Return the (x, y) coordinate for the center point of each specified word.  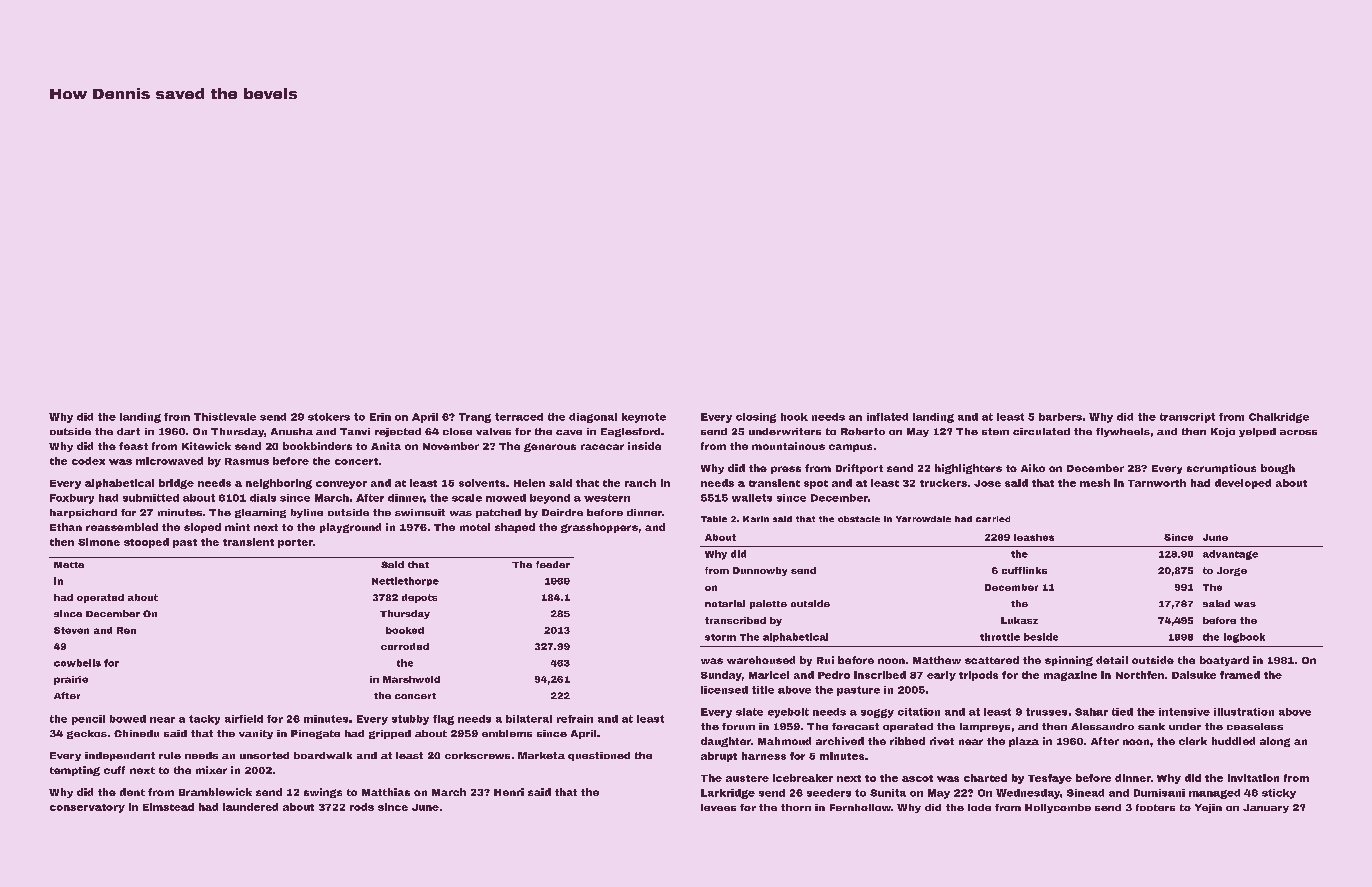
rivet (942, 741)
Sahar (1091, 712)
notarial (725, 603)
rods (362, 807)
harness (764, 756)
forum (738, 726)
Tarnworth (1157, 483)
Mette (69, 565)
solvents (482, 483)
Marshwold (411, 679)
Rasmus (247, 461)
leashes (1034, 537)
